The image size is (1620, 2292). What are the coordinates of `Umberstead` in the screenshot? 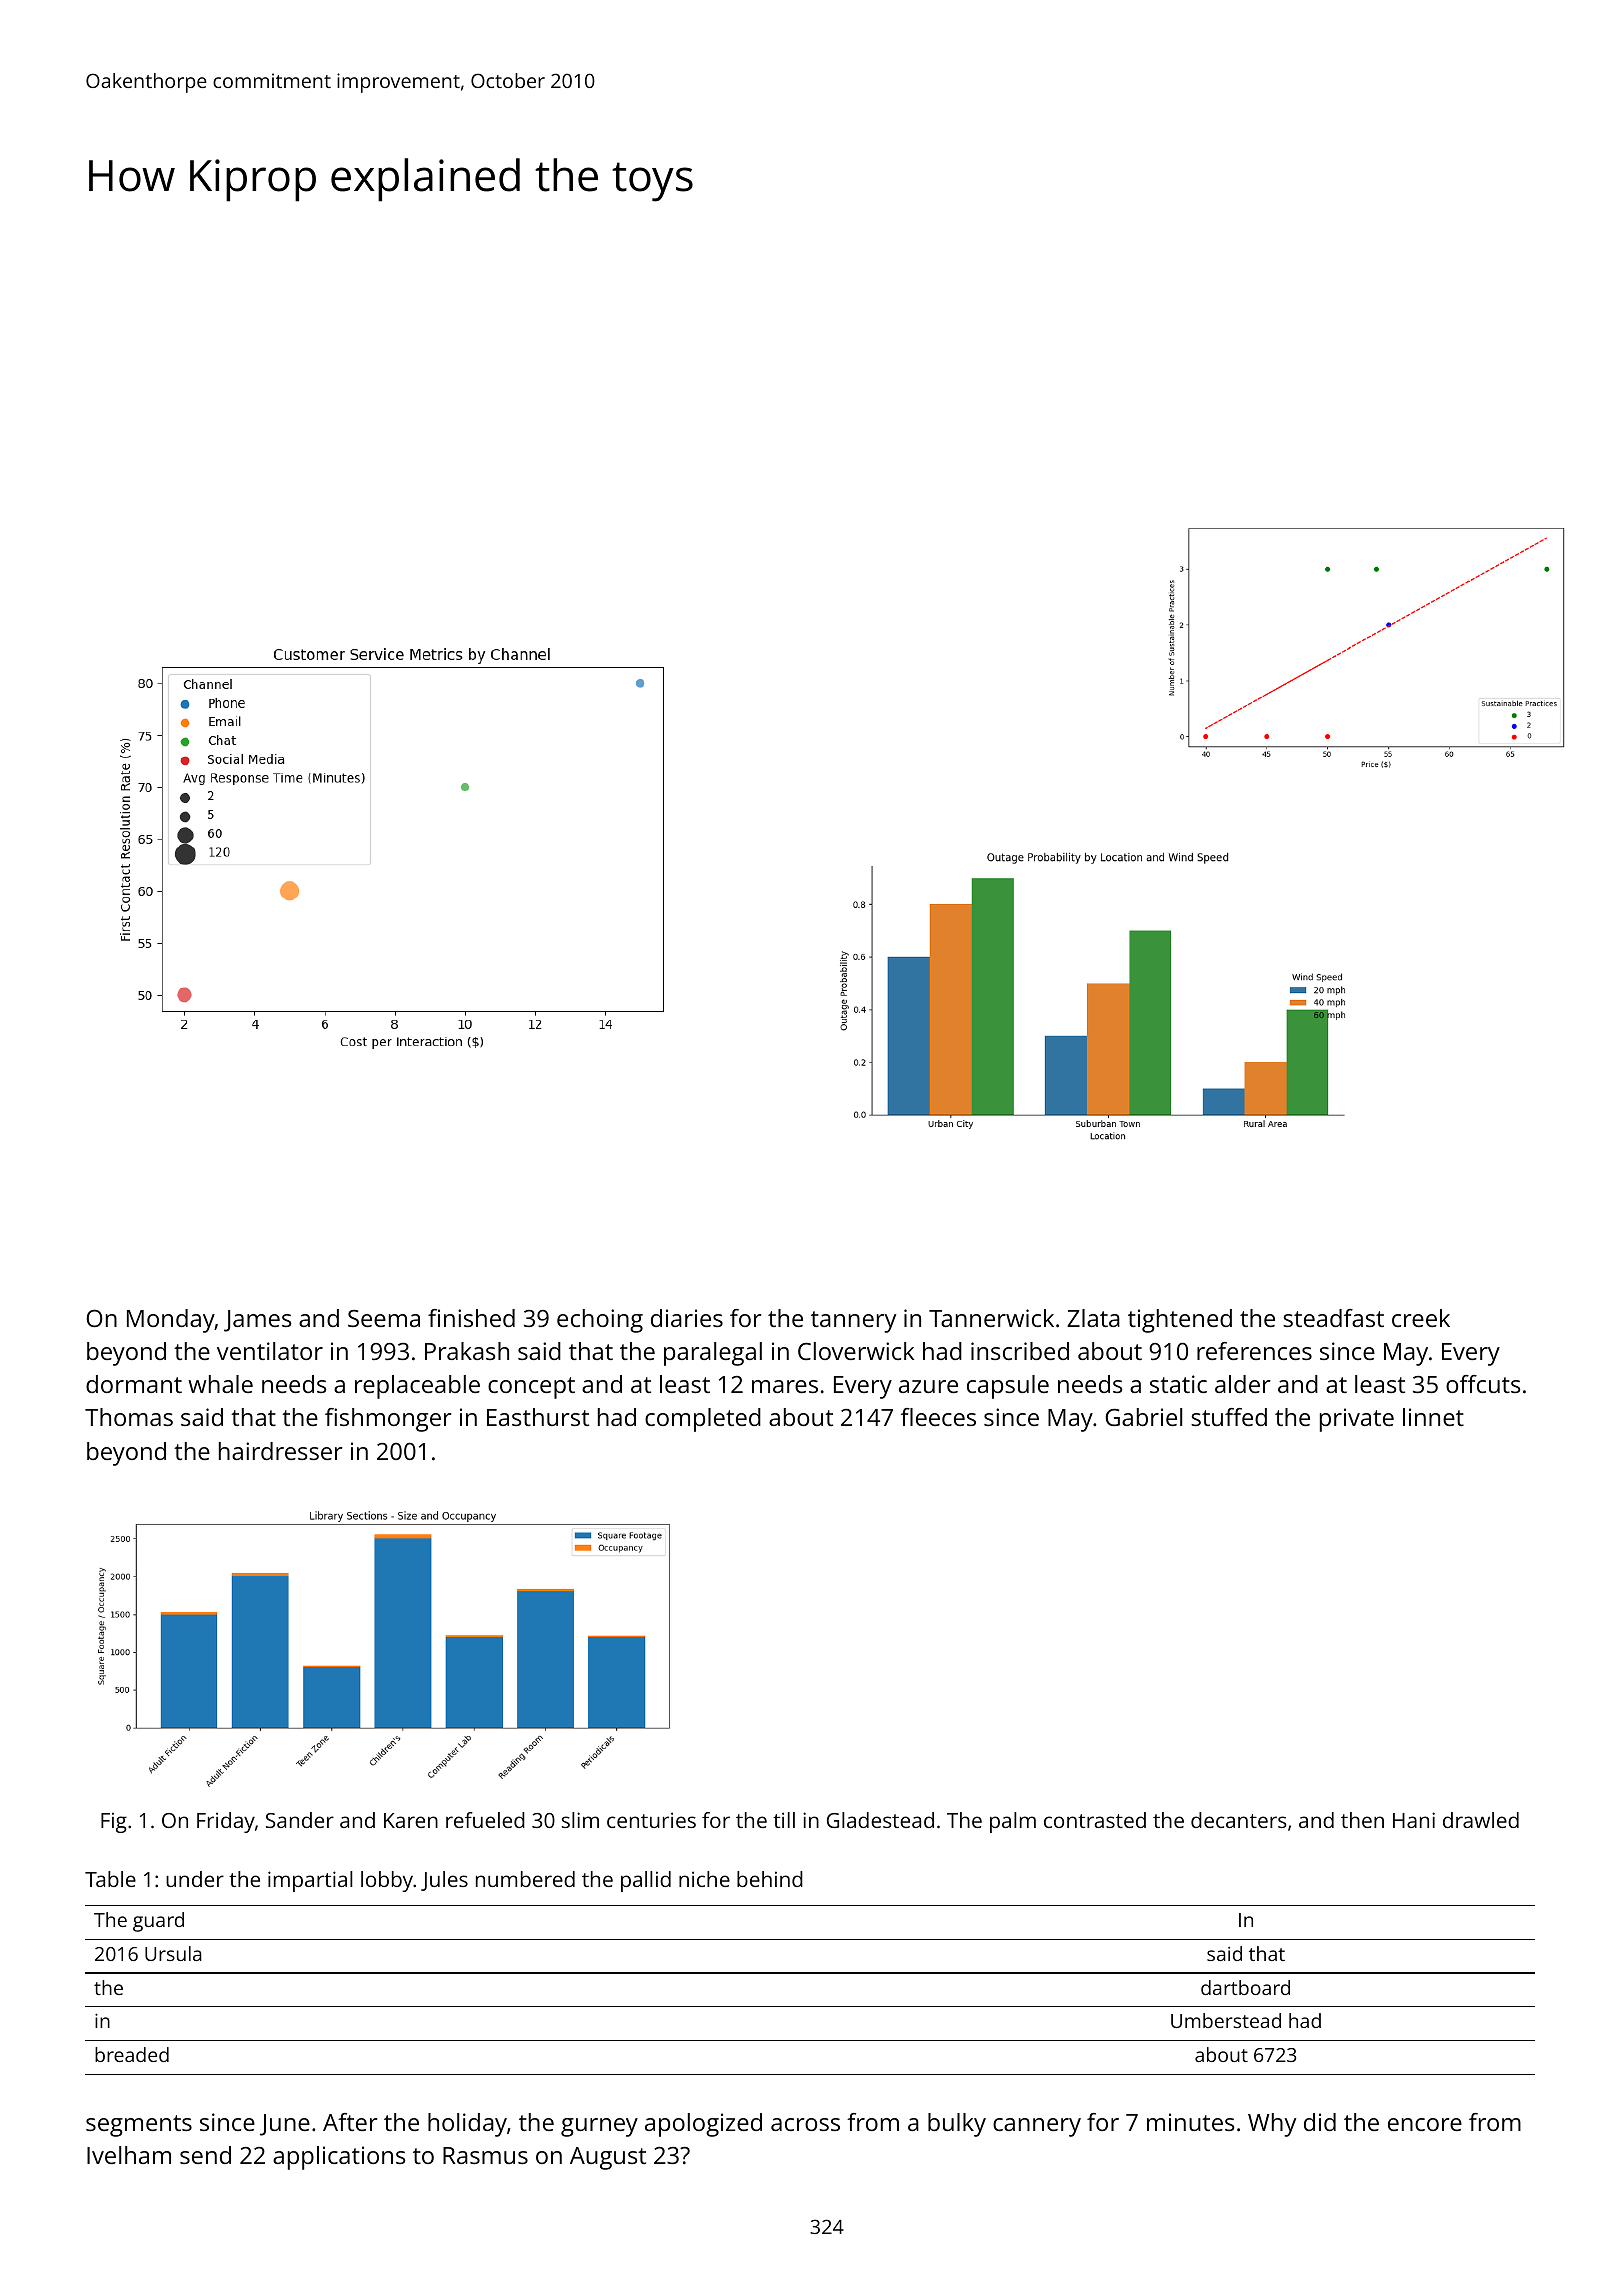 It's located at (1226, 2020).
